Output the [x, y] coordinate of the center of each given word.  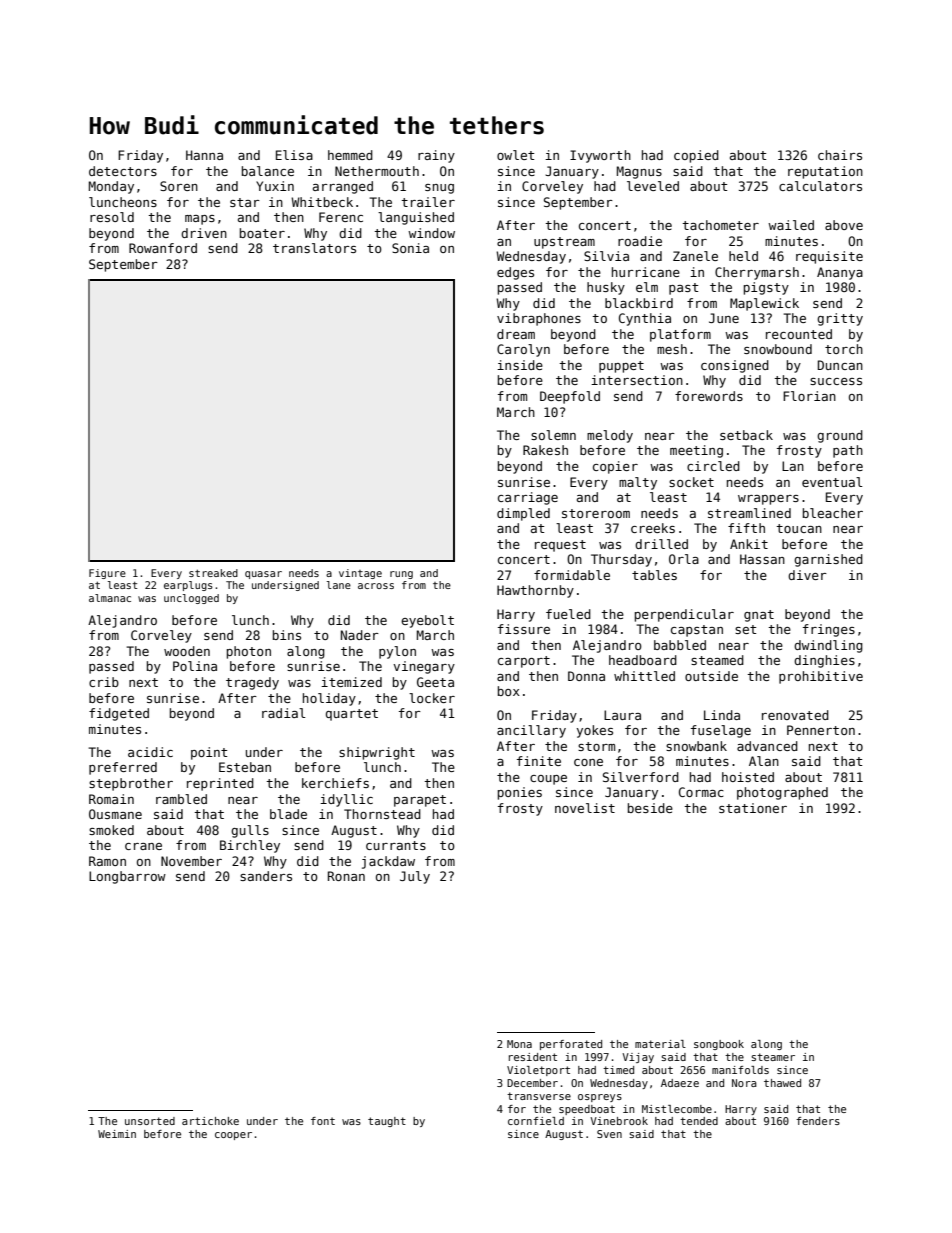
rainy [436, 156]
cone [588, 762]
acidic [150, 752]
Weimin [117, 1134]
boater [262, 233]
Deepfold [570, 397]
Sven [609, 1134]
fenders [818, 1121]
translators [314, 248]
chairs [840, 155]
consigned [735, 366]
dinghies [824, 661]
